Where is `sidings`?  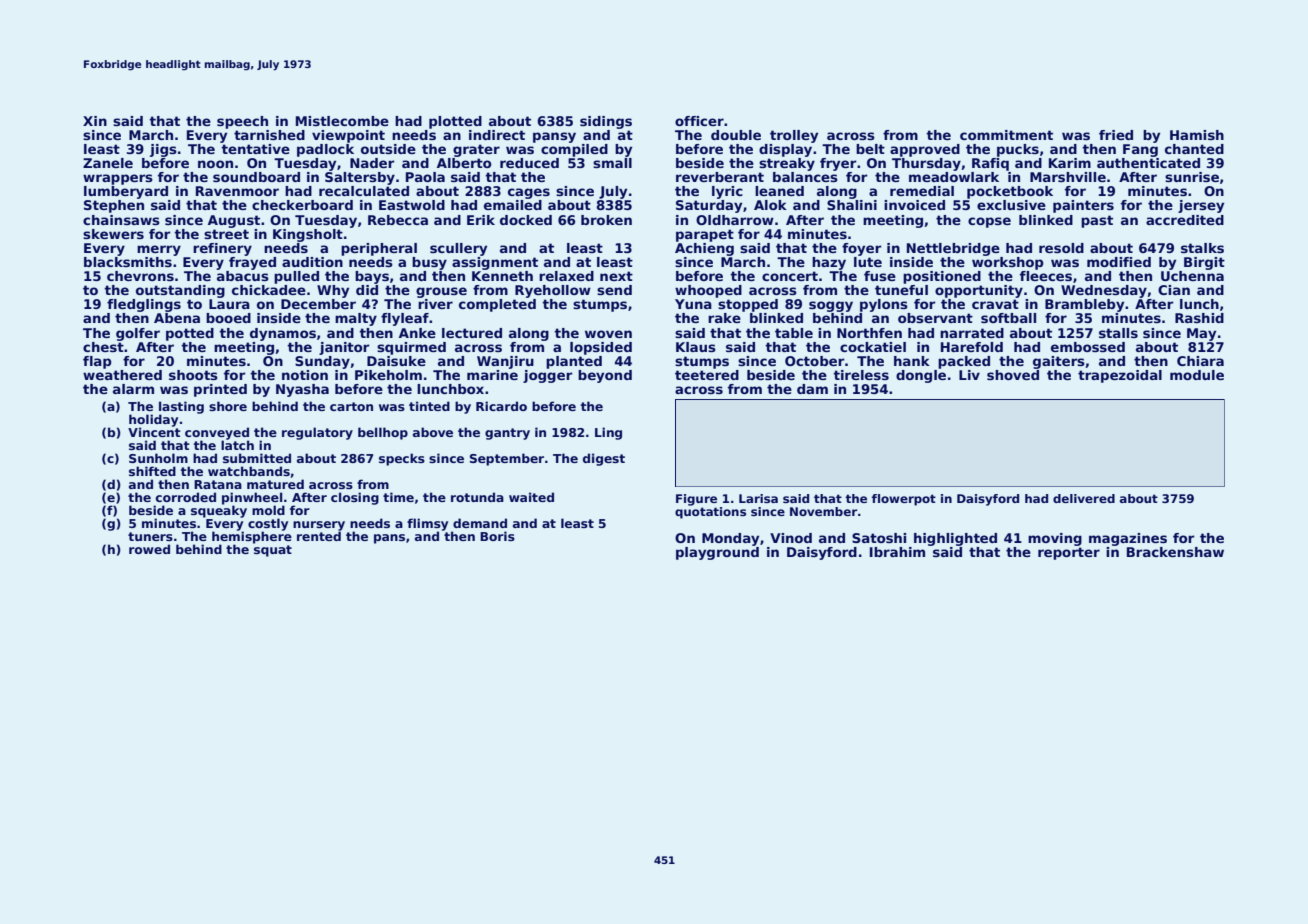 sidings is located at coordinates (606, 122).
